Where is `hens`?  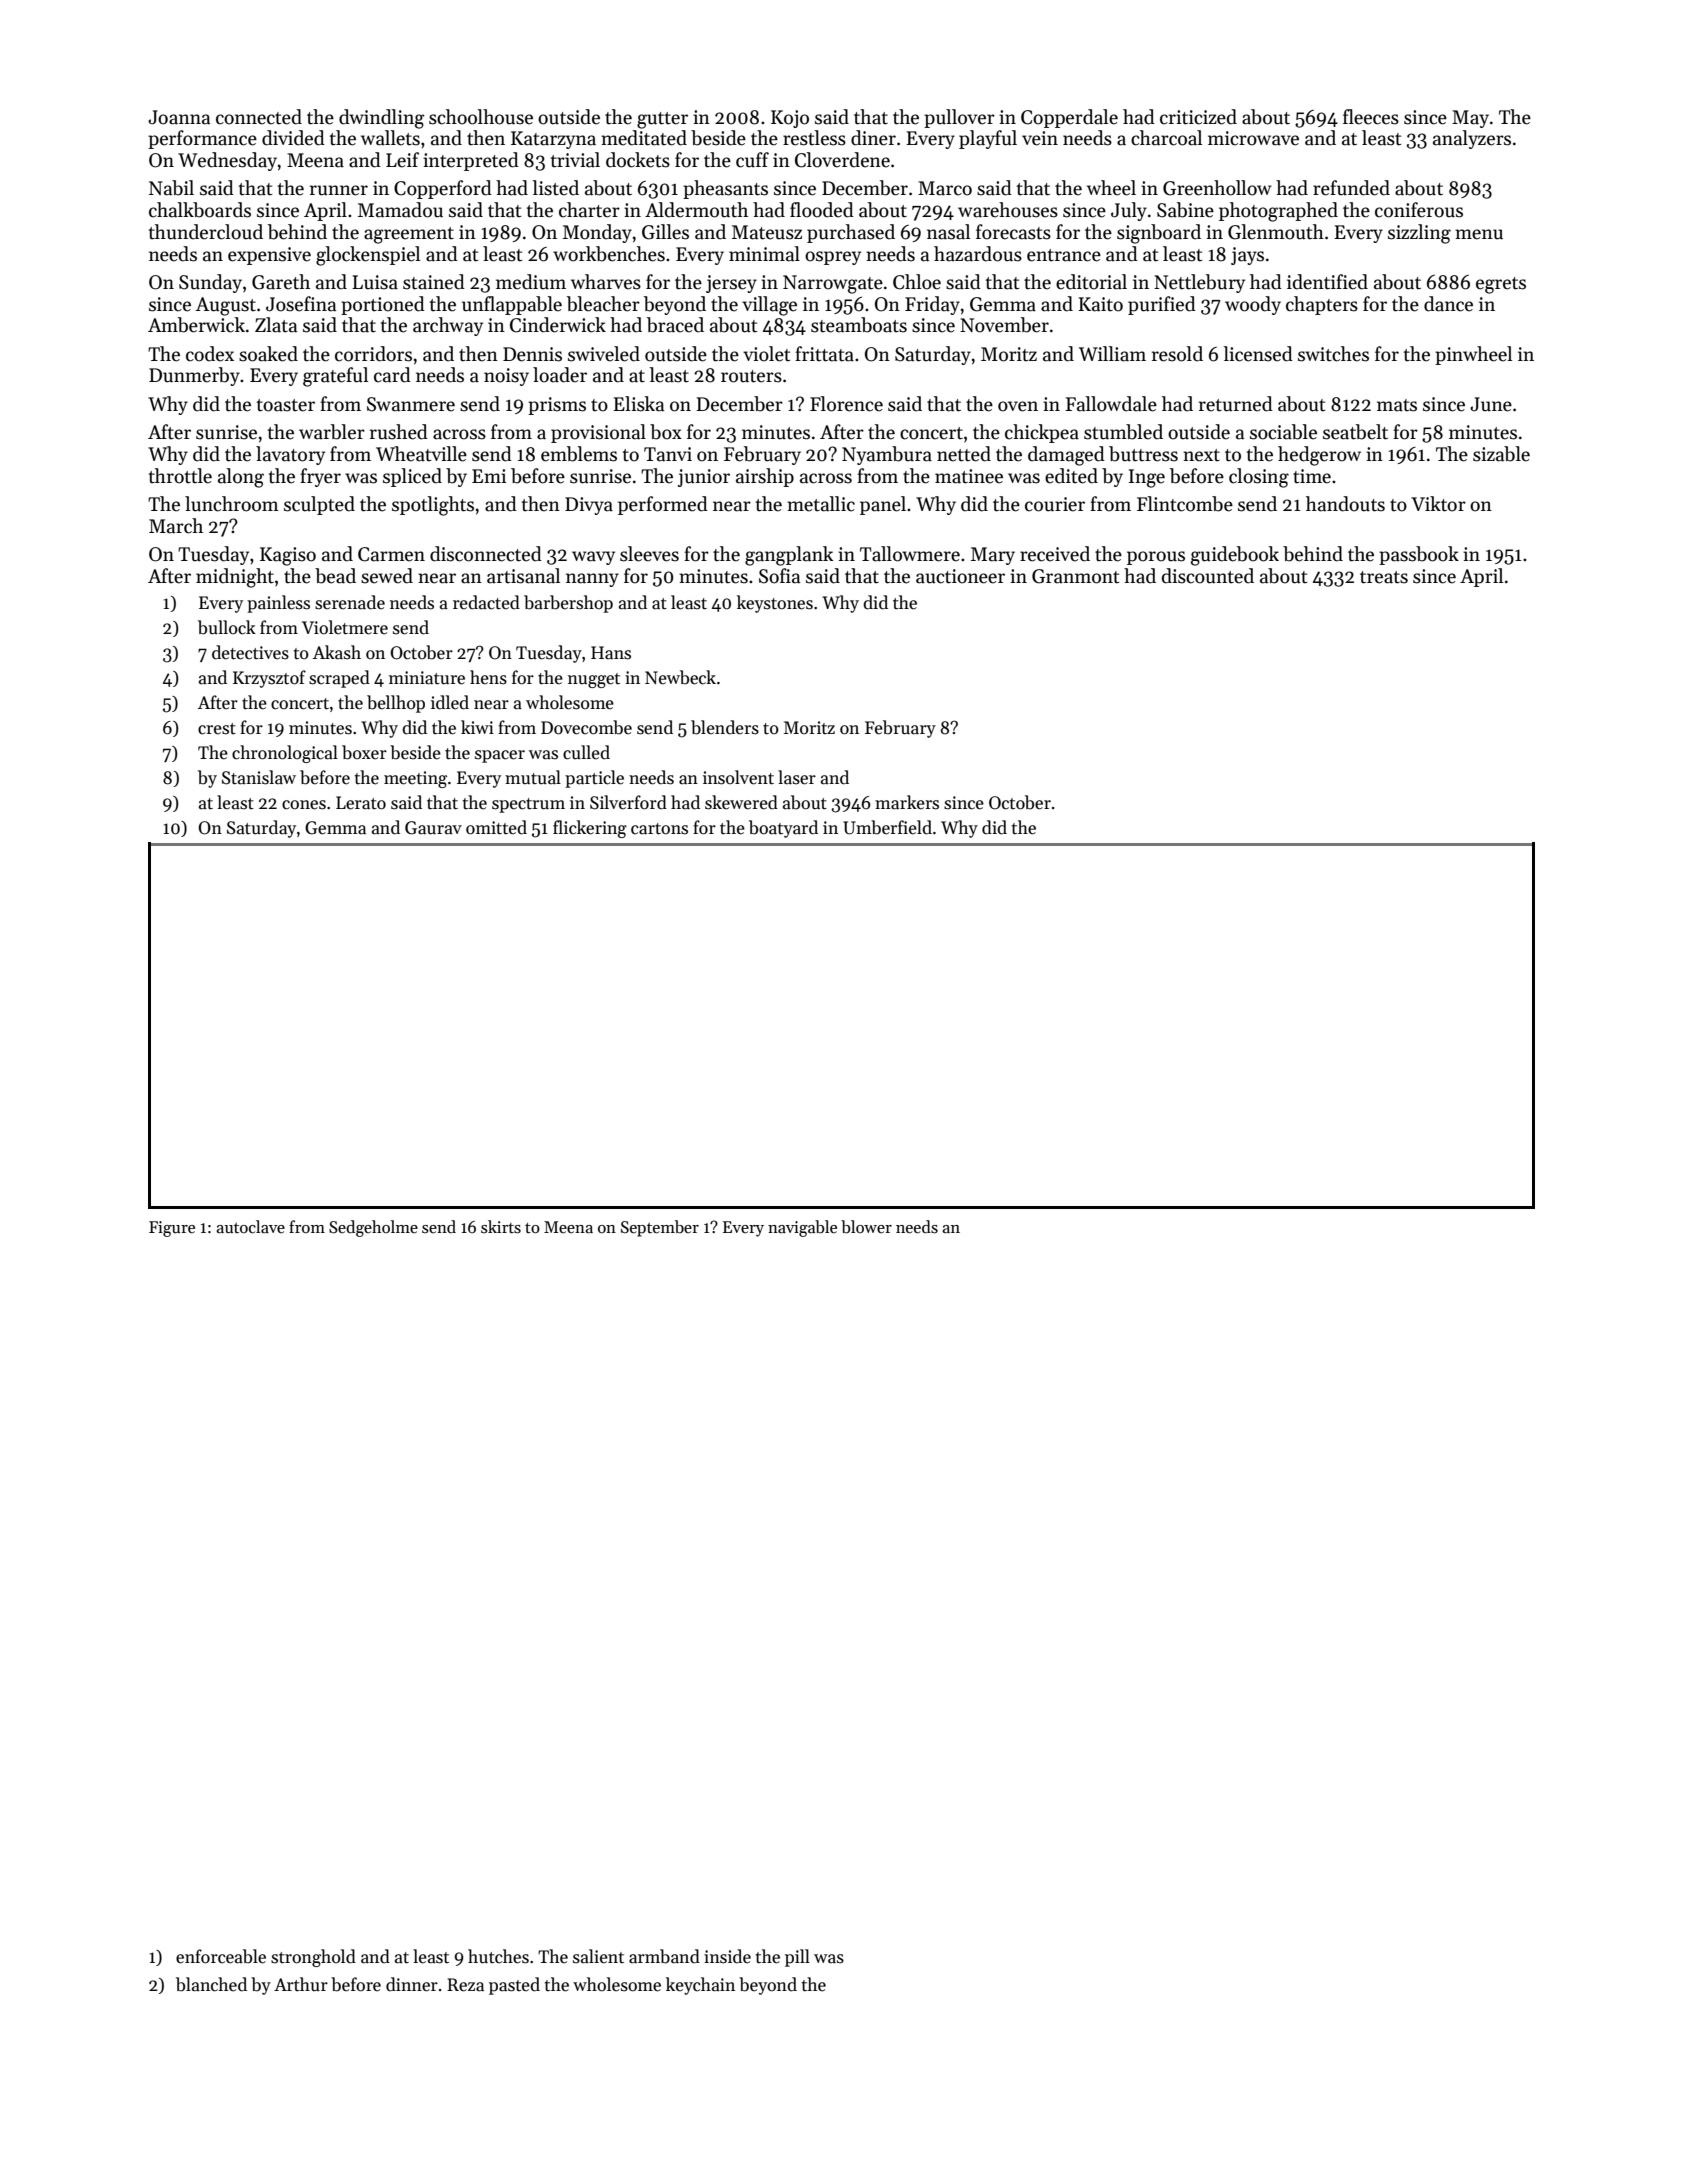
hens is located at coordinates (488, 677).
